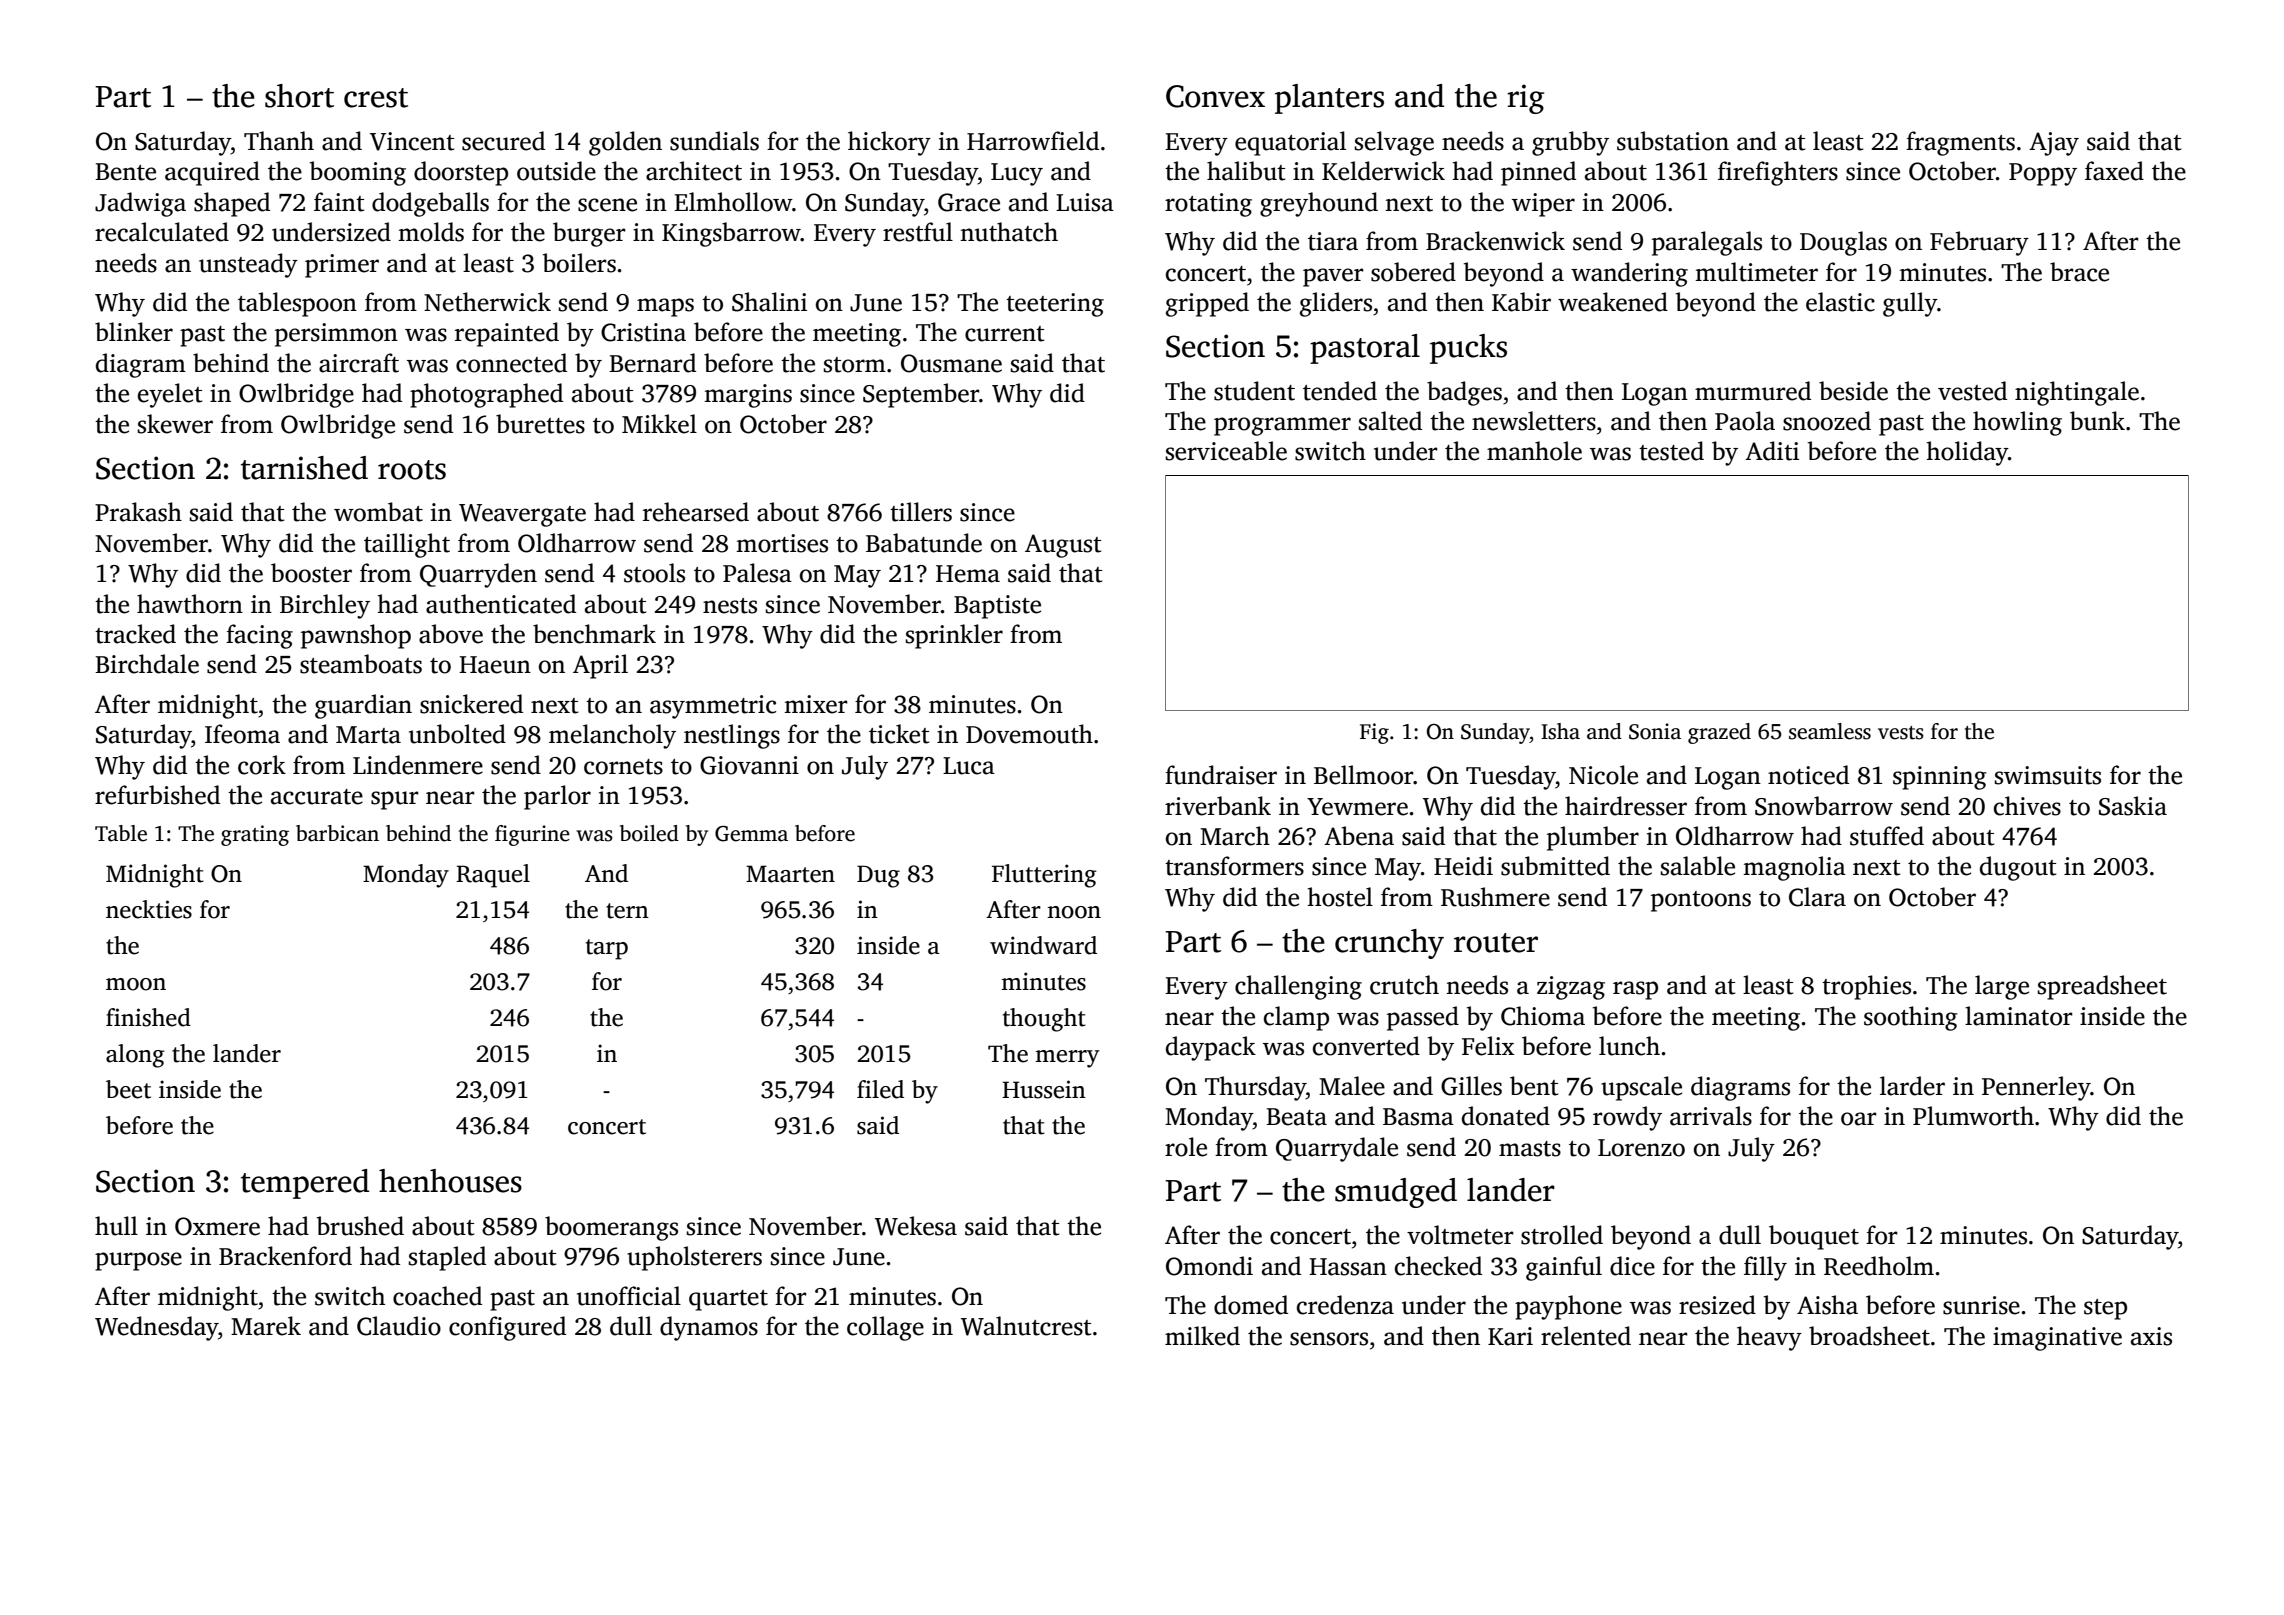  I want to click on murmured, so click(1753, 391).
